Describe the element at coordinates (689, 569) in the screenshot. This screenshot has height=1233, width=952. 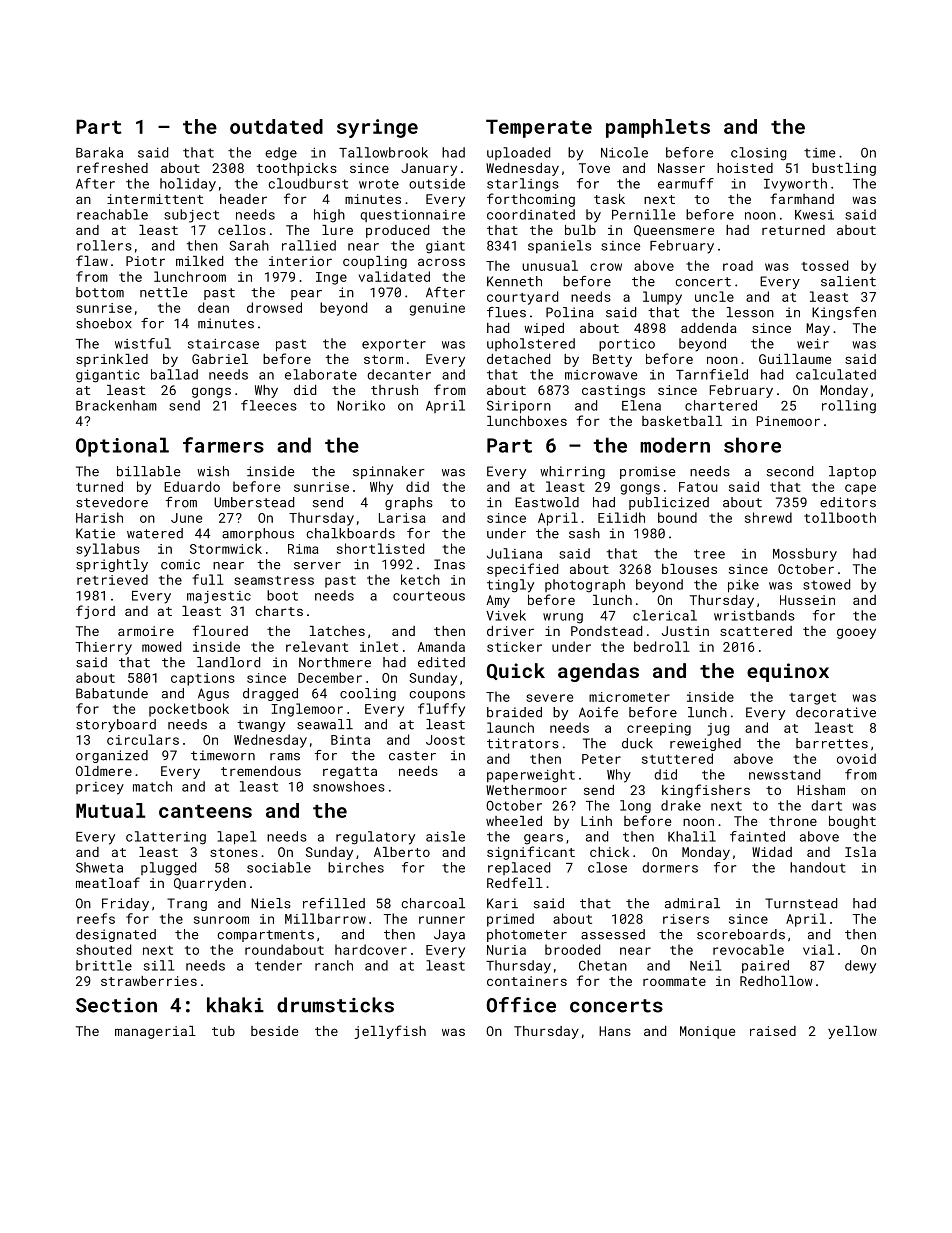
I see `blouses` at that location.
